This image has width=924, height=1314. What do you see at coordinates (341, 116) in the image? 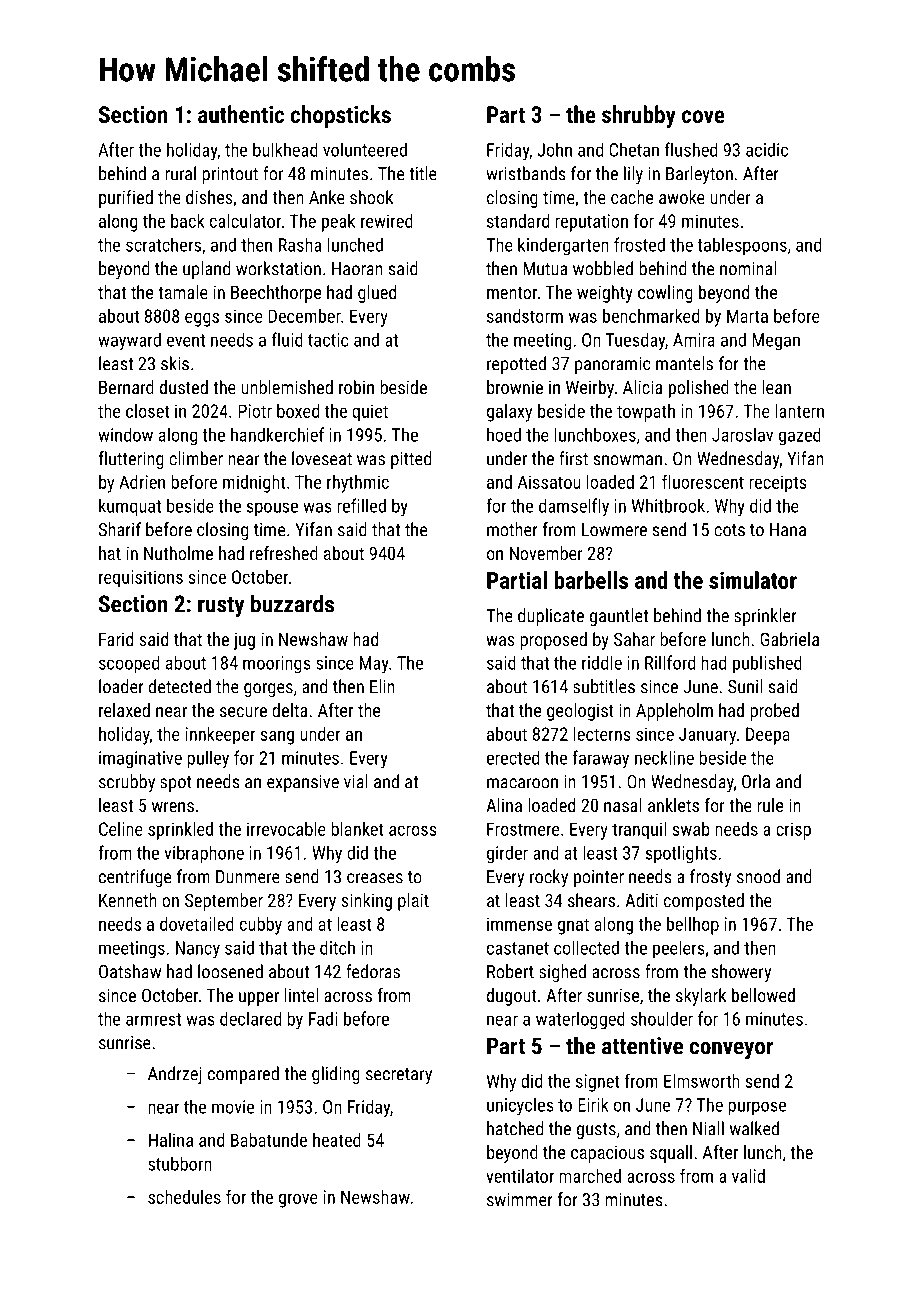
I see `chopsticks` at bounding box center [341, 116].
